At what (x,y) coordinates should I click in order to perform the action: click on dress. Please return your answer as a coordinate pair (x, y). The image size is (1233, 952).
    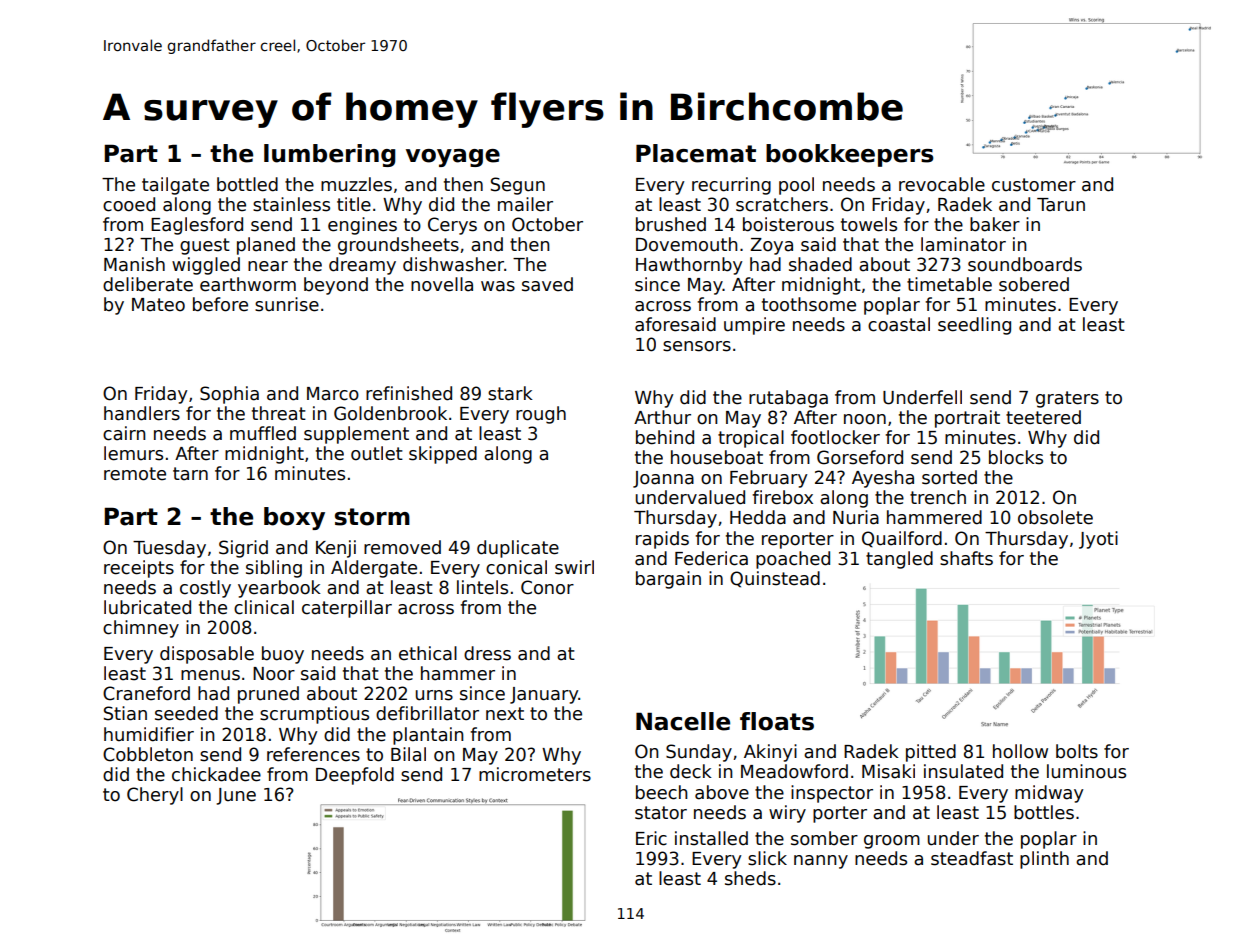
    Looking at the image, I should click on (487, 653).
